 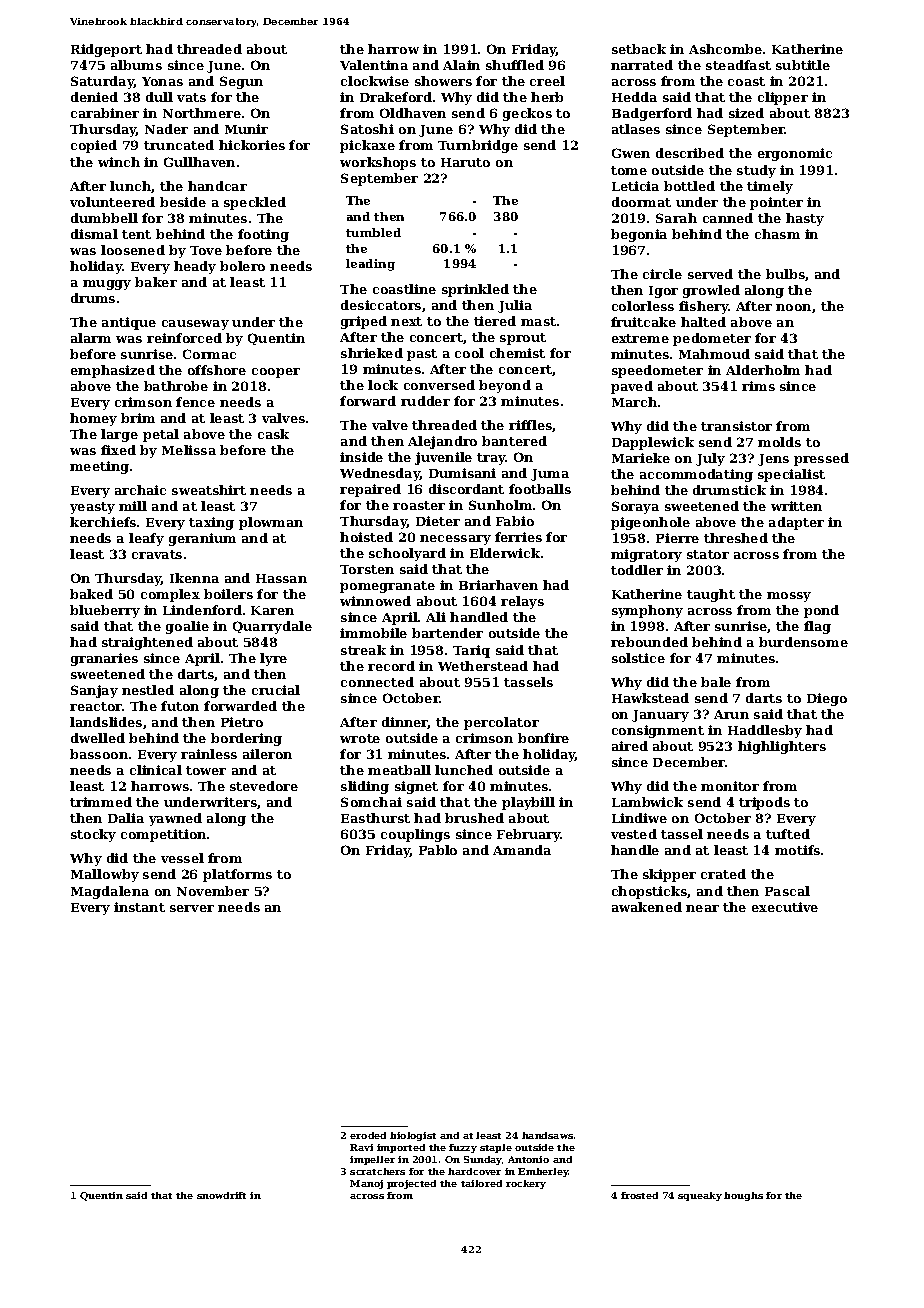 What do you see at coordinates (647, 907) in the screenshot?
I see `awakened` at bounding box center [647, 907].
